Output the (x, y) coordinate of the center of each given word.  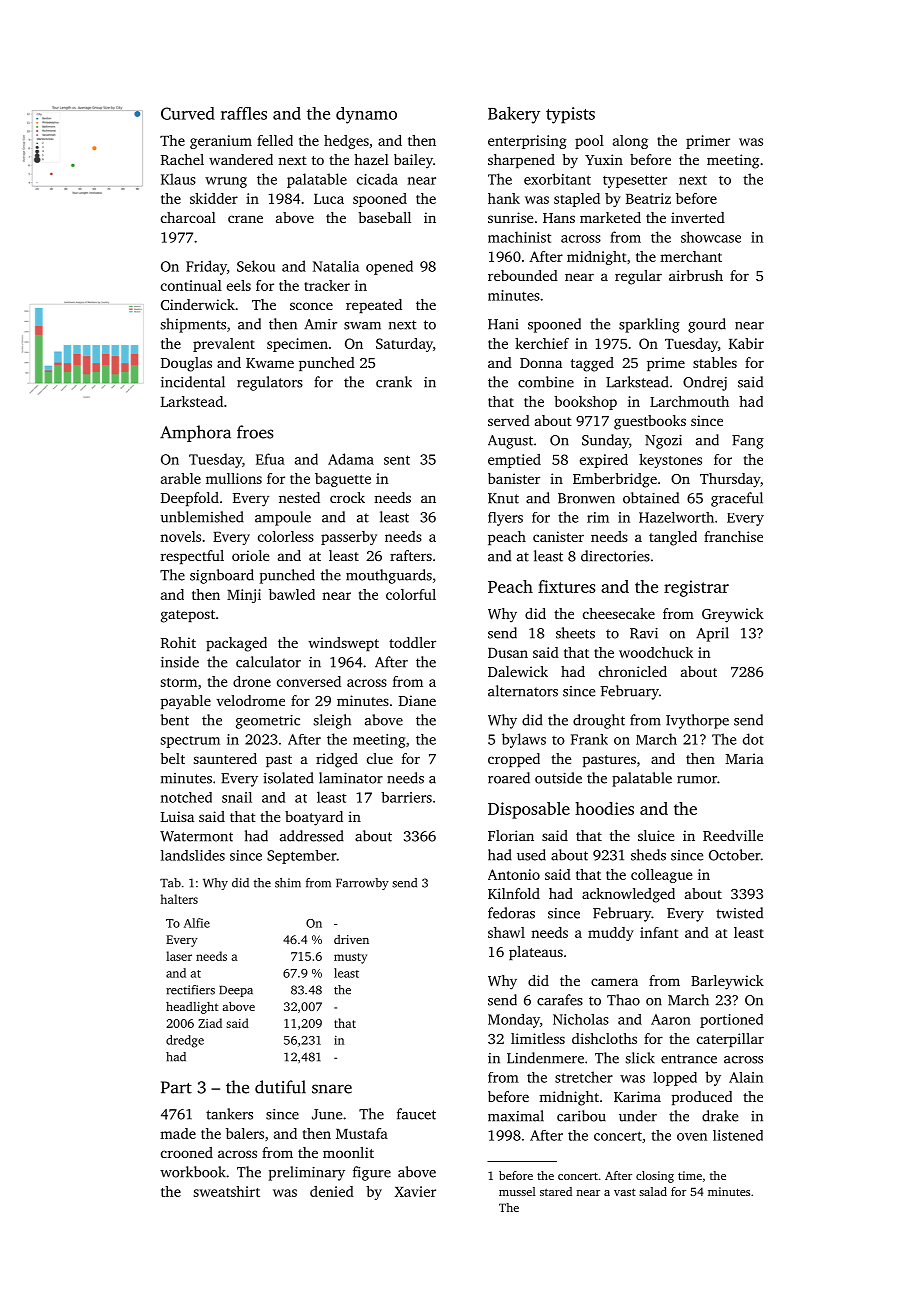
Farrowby (362, 884)
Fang (748, 442)
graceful (737, 499)
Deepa (236, 991)
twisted (739, 913)
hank (504, 198)
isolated (288, 778)
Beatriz (648, 198)
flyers (505, 519)
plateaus (536, 953)
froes (255, 432)
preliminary (307, 1173)
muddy (611, 934)
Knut (503, 498)
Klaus (178, 179)
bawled (292, 594)
